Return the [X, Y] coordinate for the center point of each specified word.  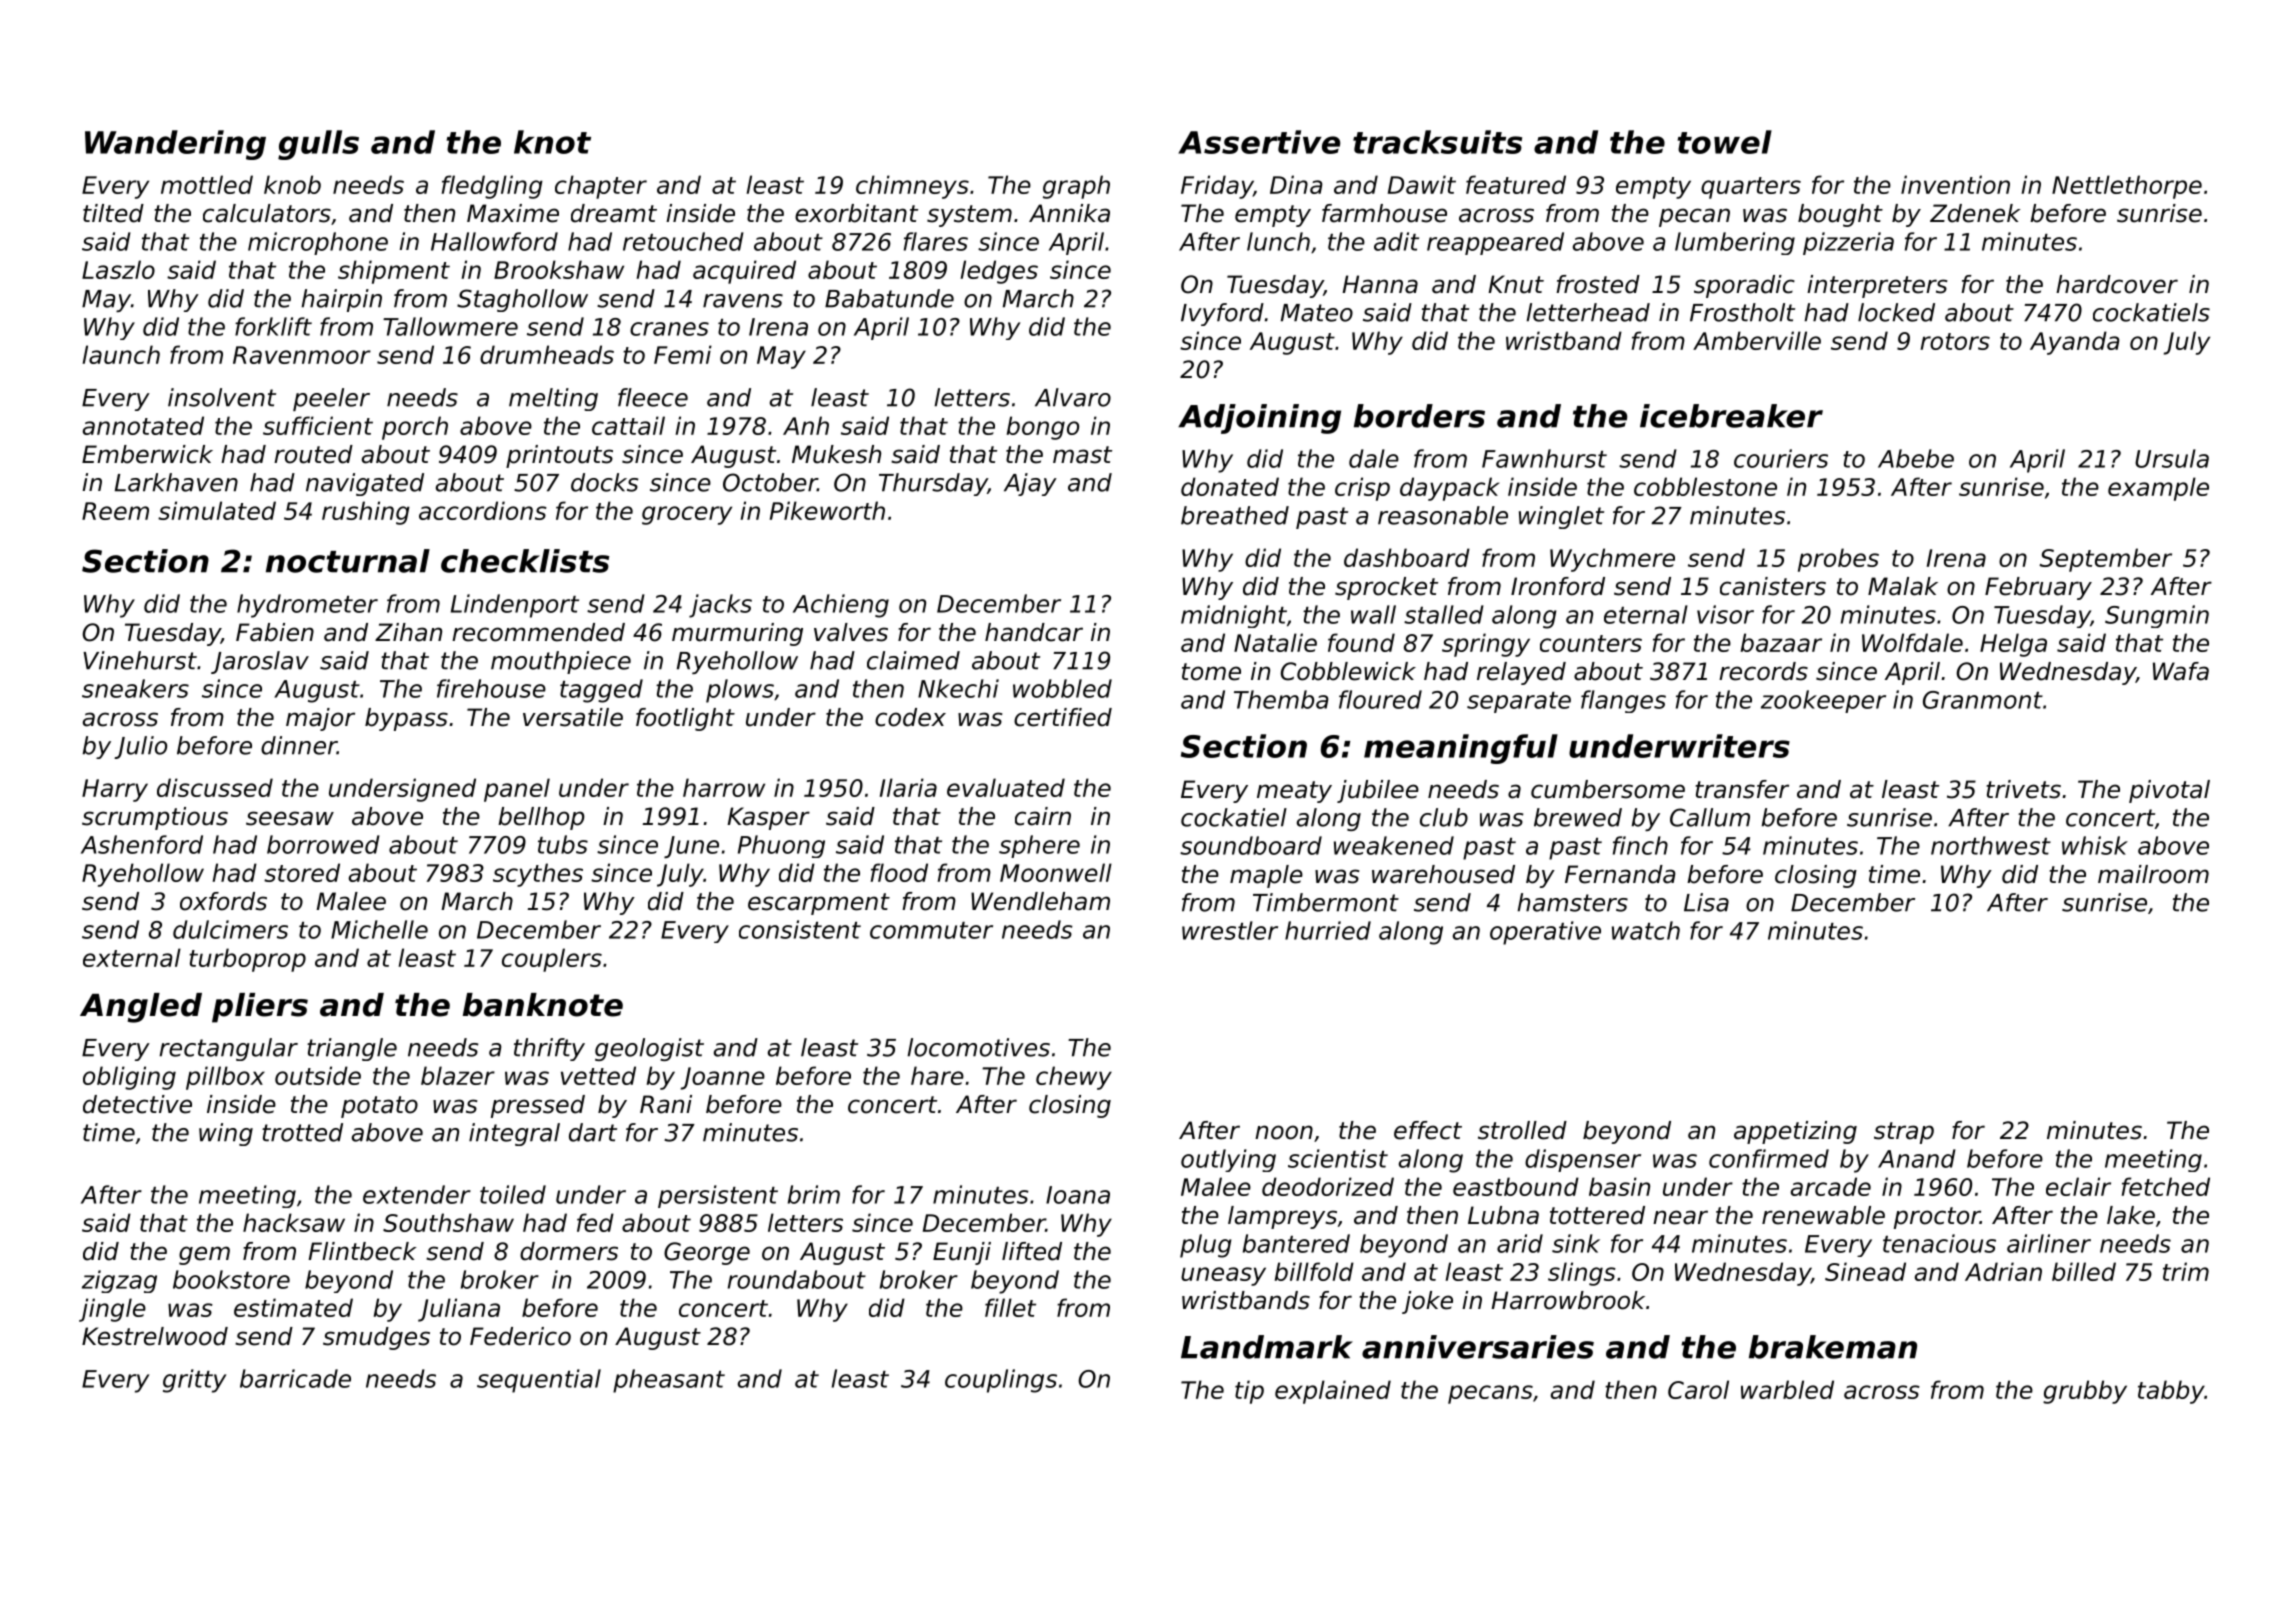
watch [1646, 930]
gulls [318, 145]
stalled [1444, 614]
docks [604, 482]
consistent [800, 929]
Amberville [1757, 340]
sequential [539, 1381]
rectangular [228, 1049]
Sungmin [2157, 616]
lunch [1278, 241]
